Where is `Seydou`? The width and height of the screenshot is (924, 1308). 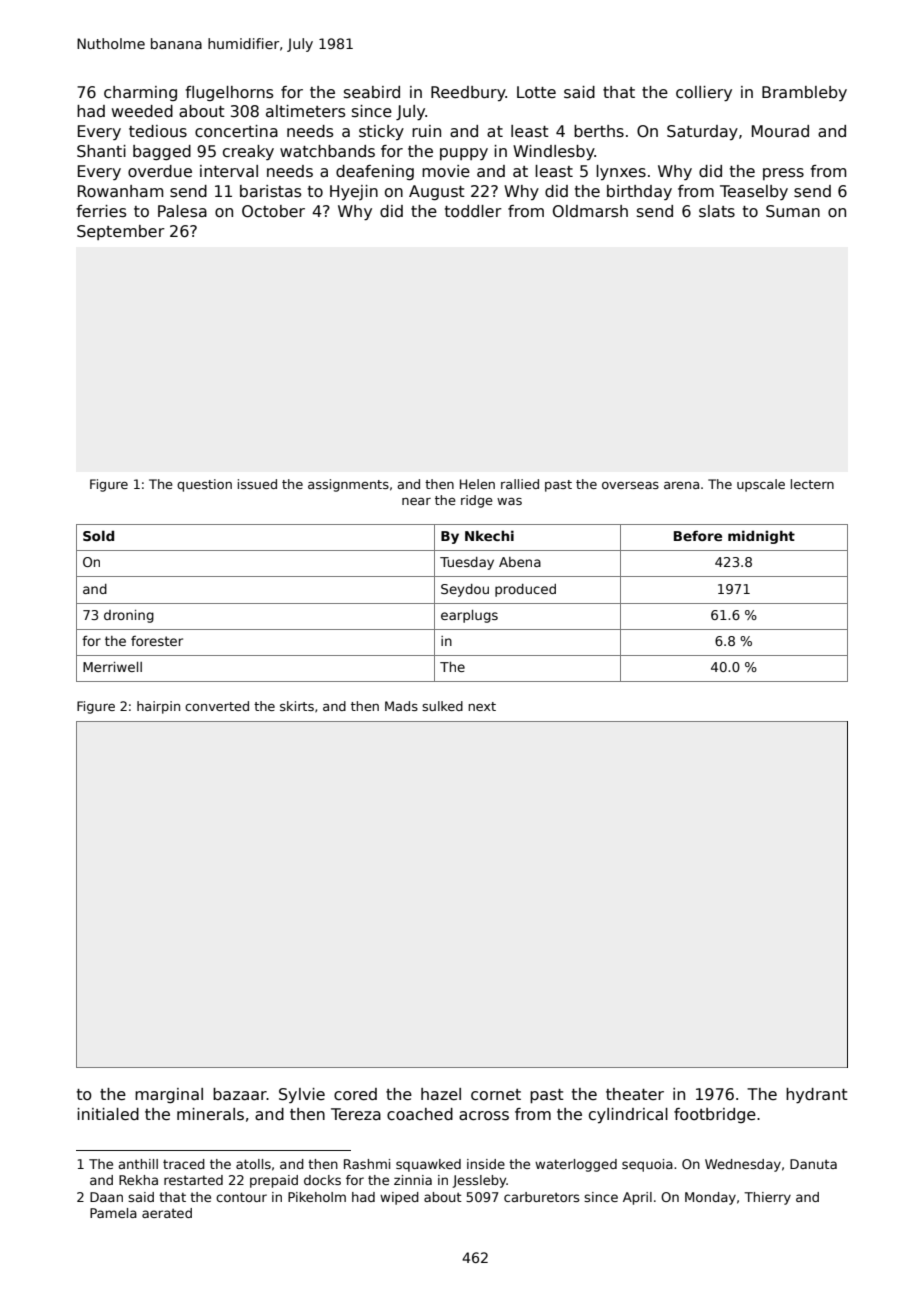 Seydou is located at coordinates (465, 590).
